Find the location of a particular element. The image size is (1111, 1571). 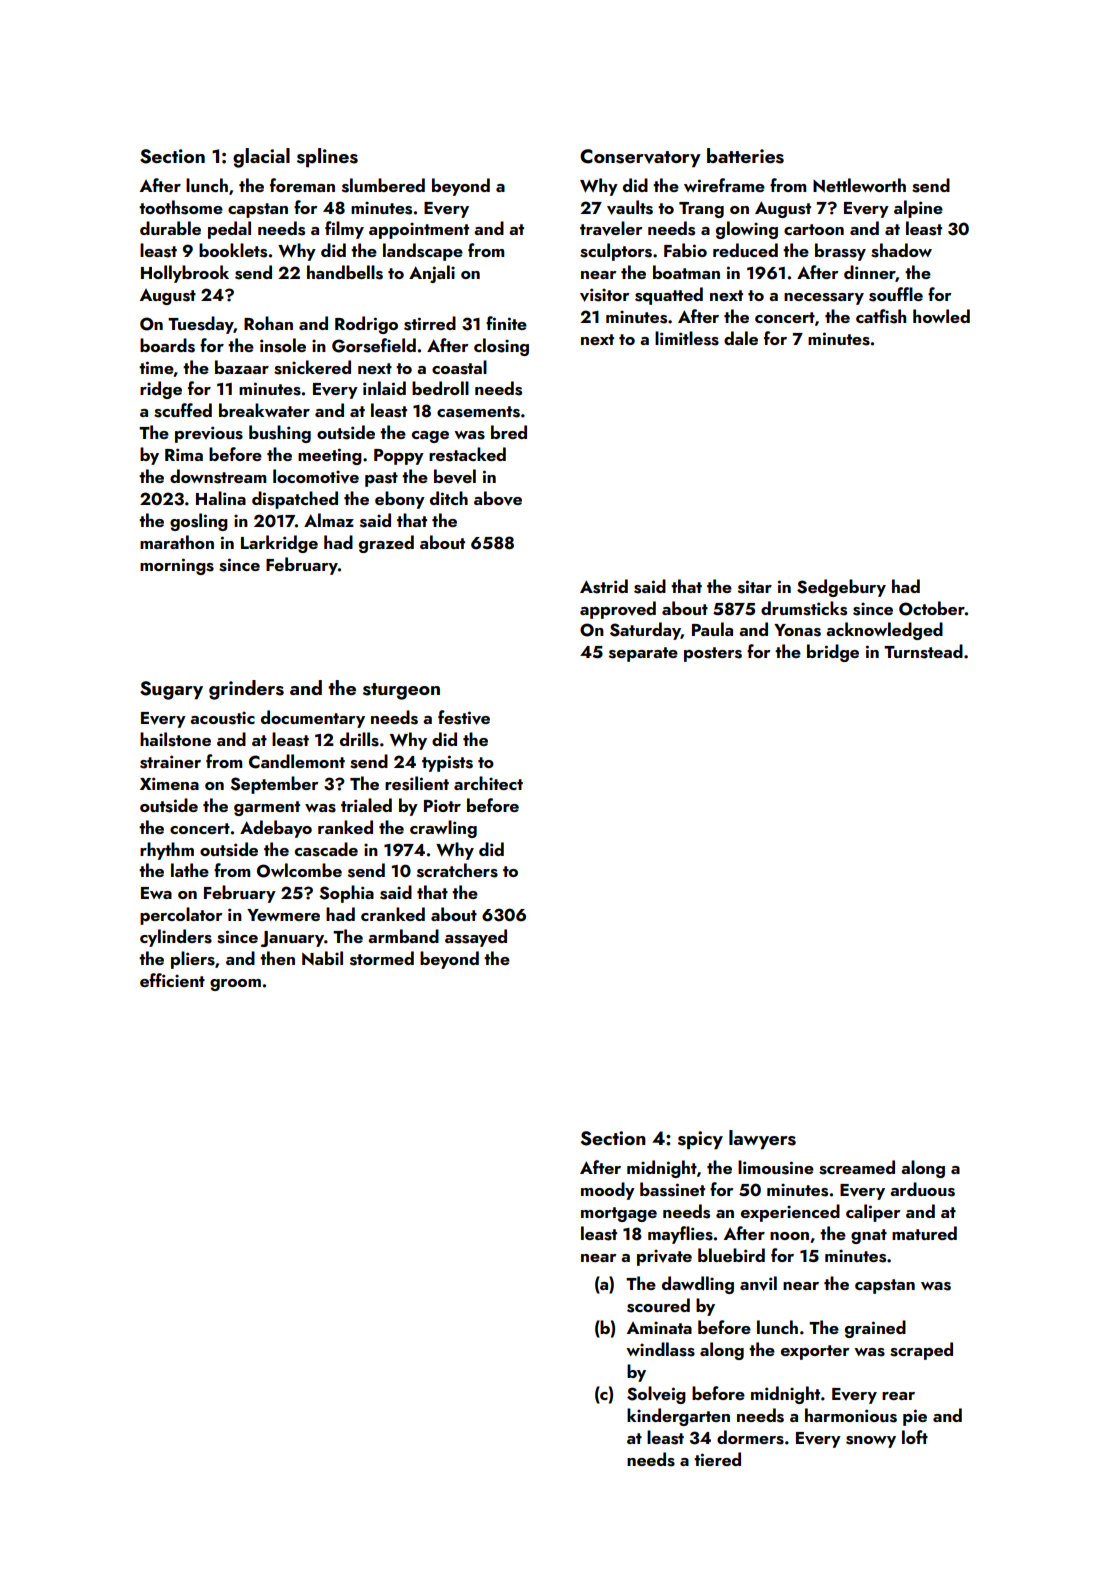

screamed is located at coordinates (857, 1167).
